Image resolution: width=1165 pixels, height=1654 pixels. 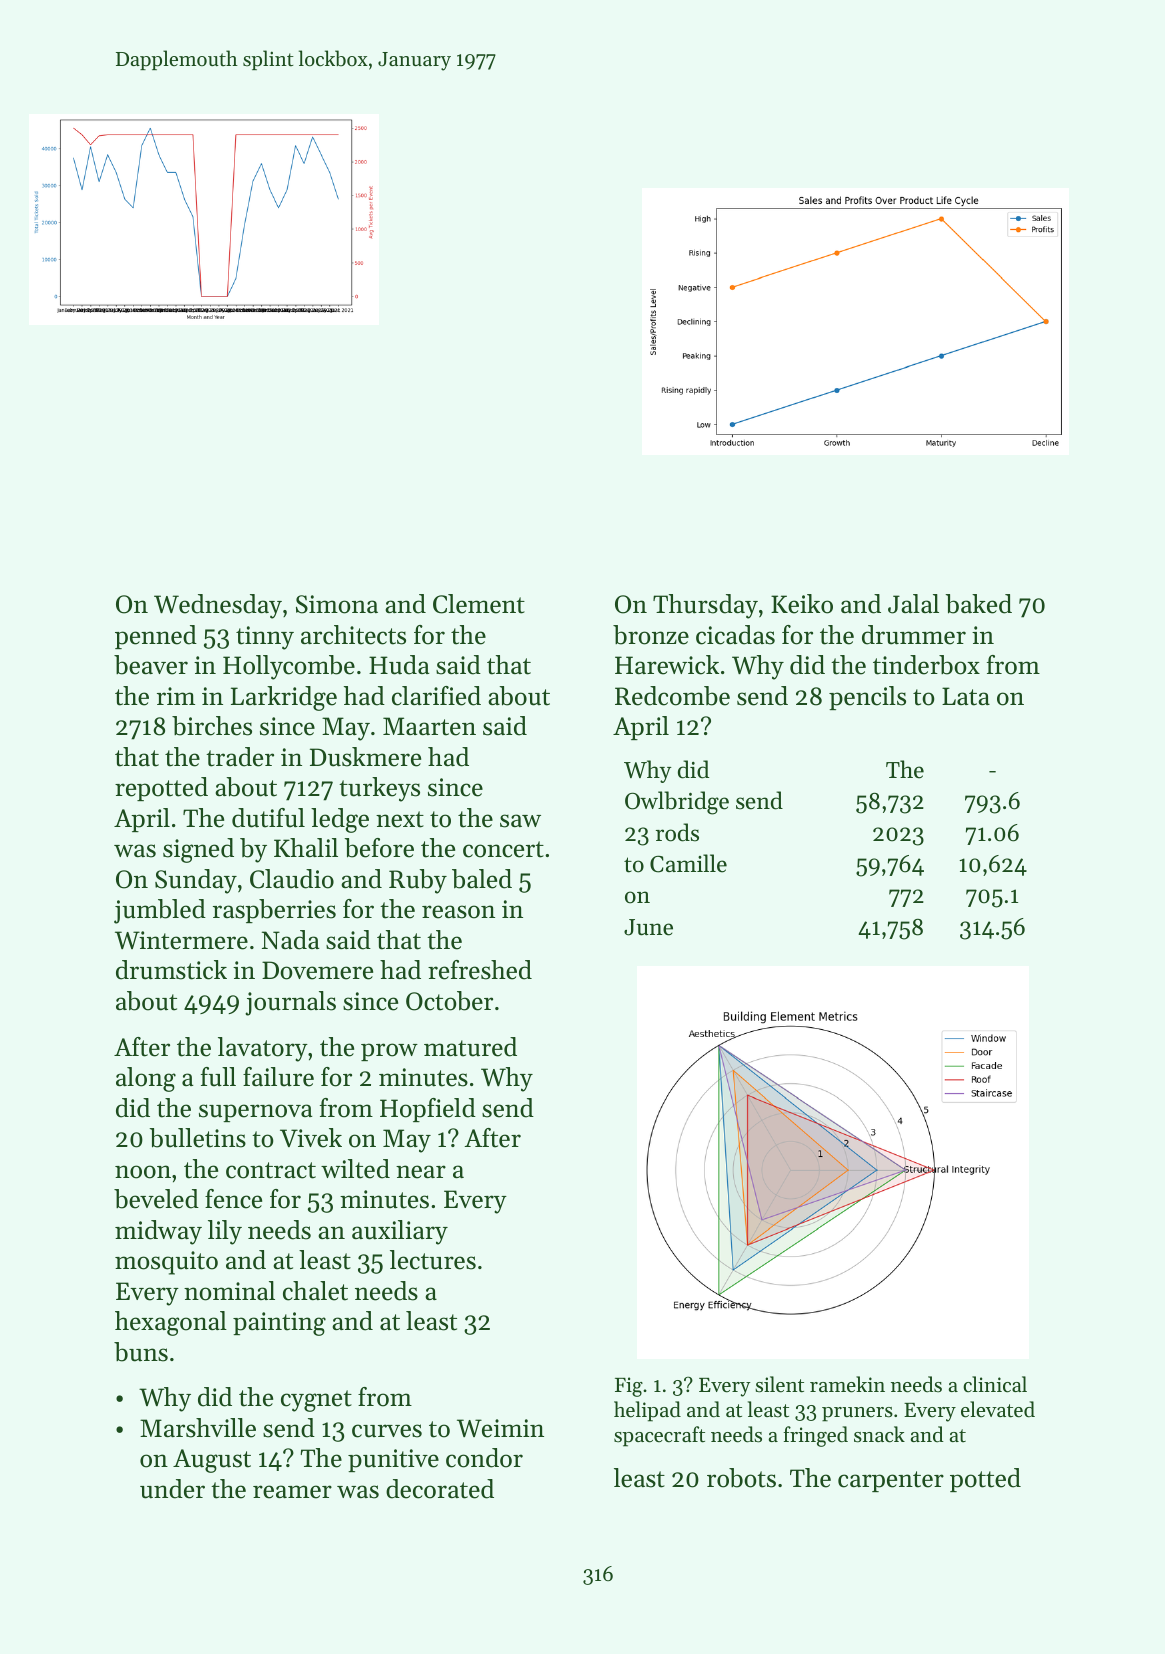 I want to click on Keiko, so click(x=802, y=604).
